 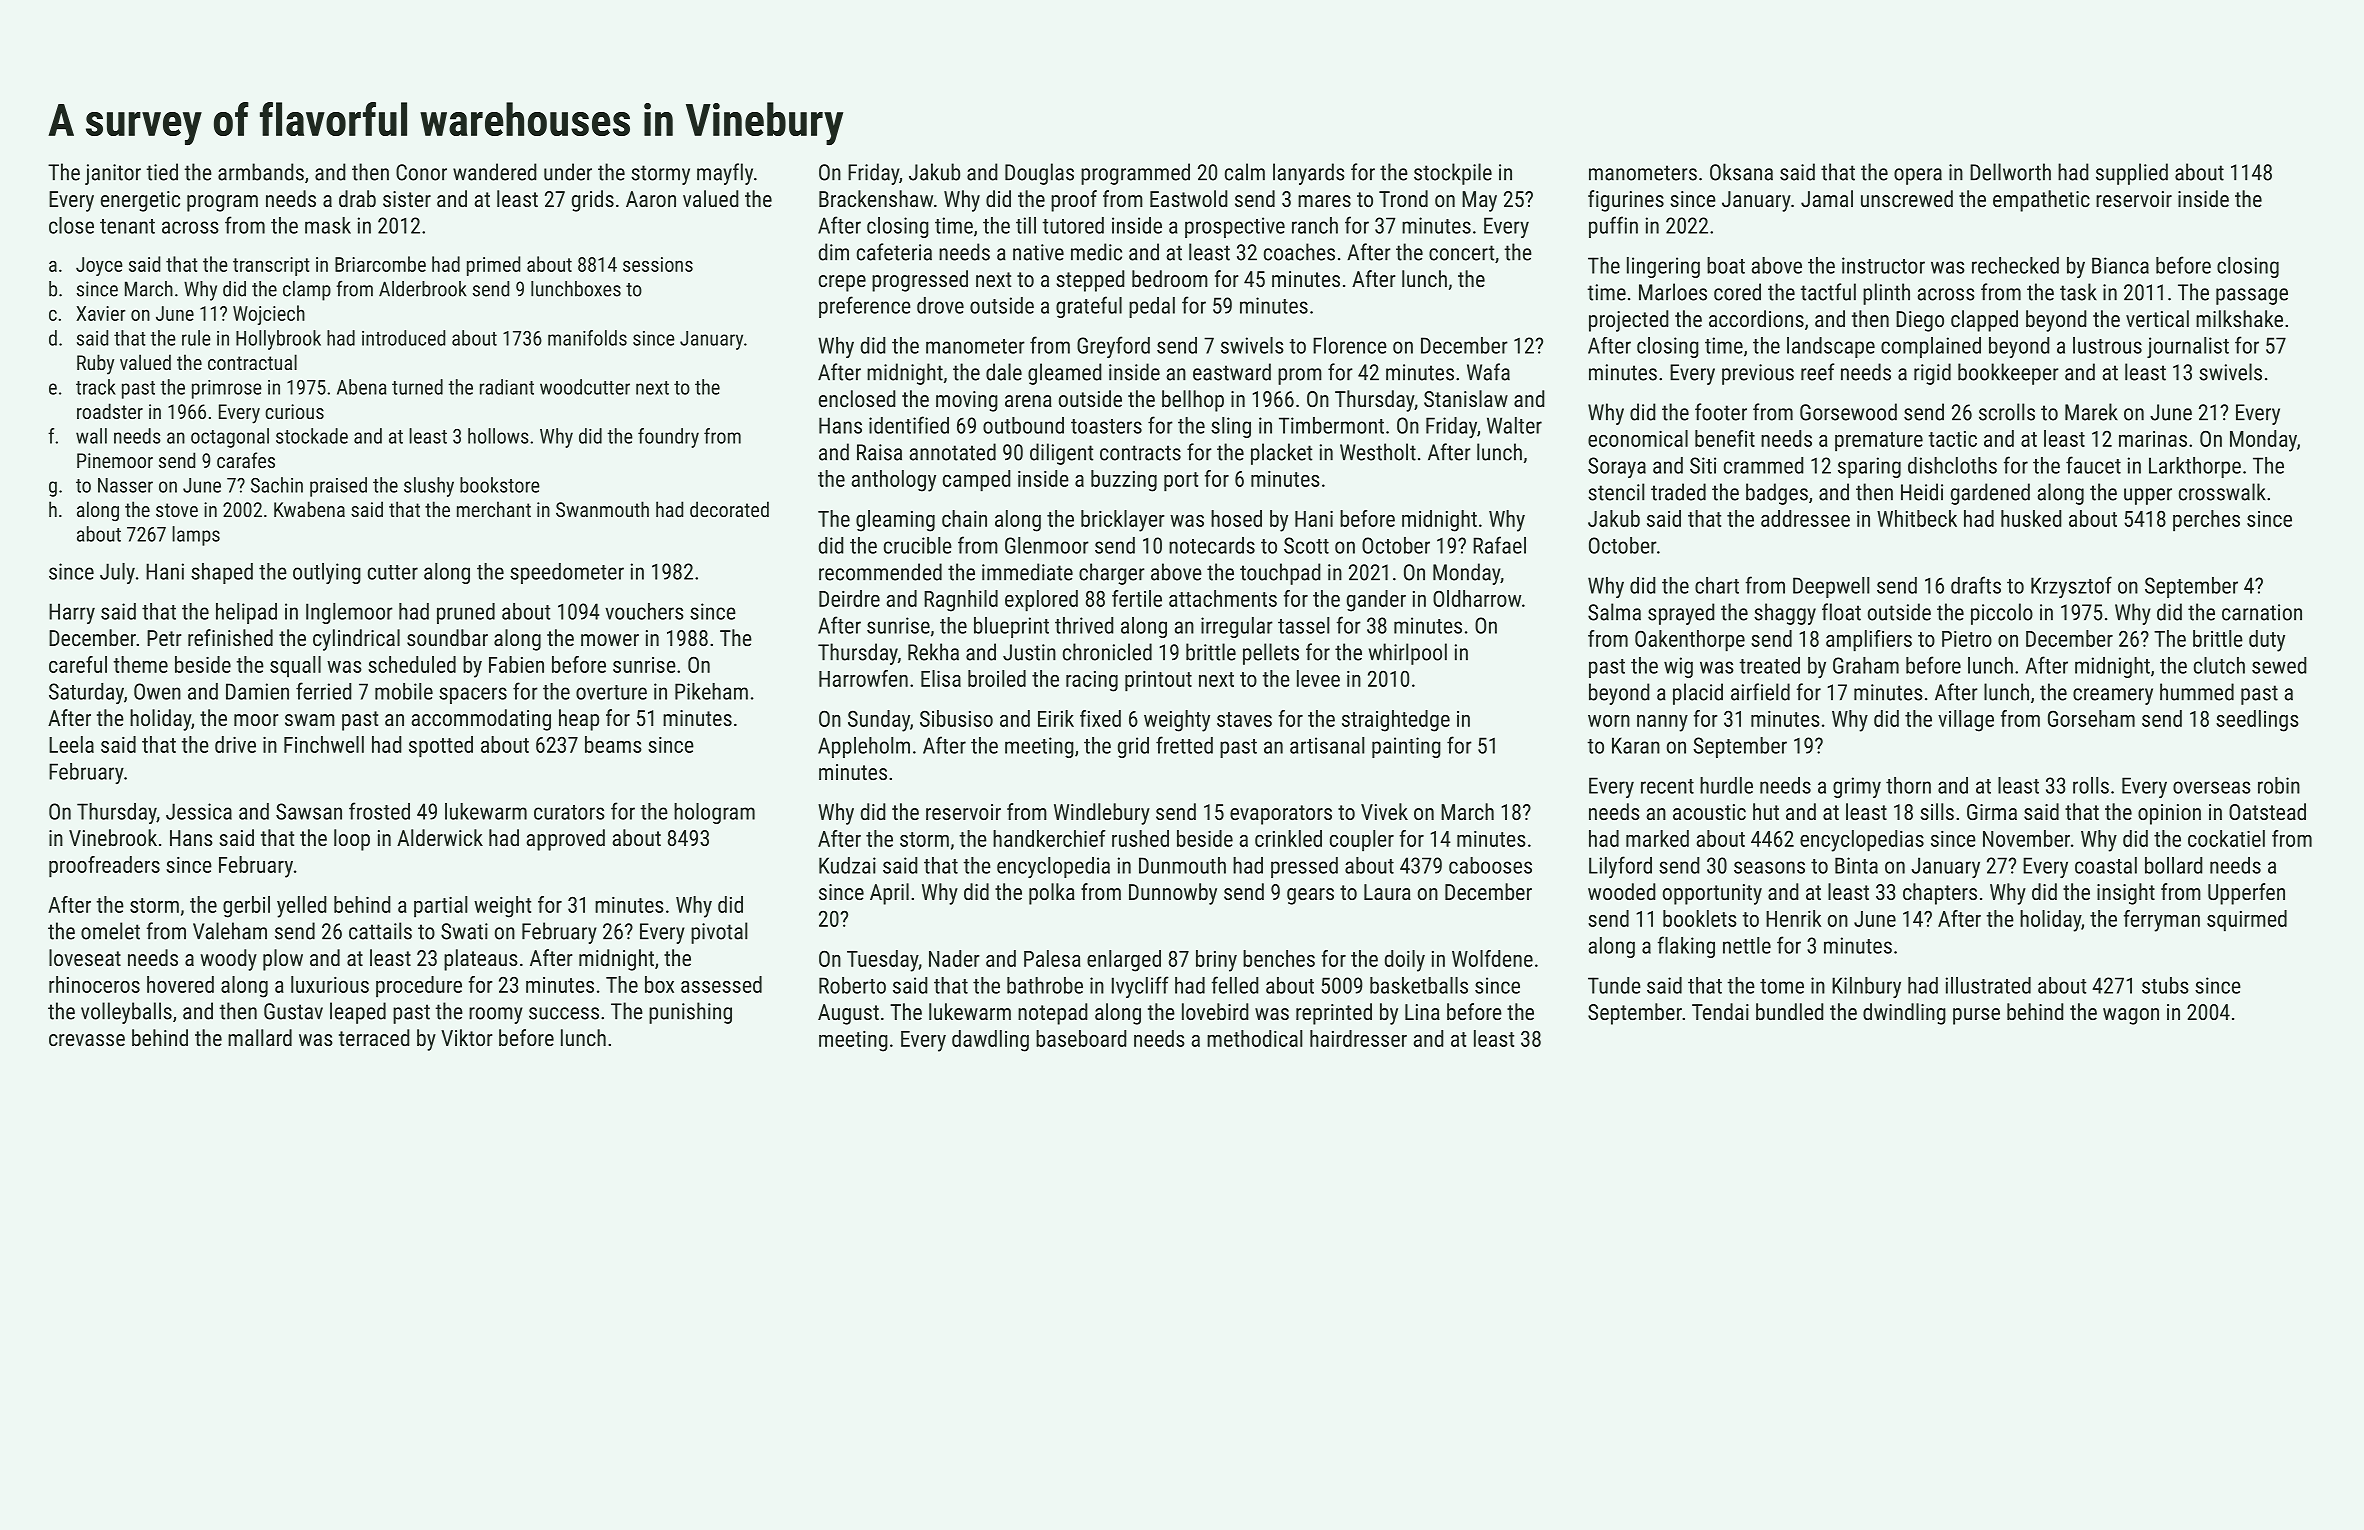 What do you see at coordinates (1384, 811) in the screenshot?
I see `Vivek` at bounding box center [1384, 811].
